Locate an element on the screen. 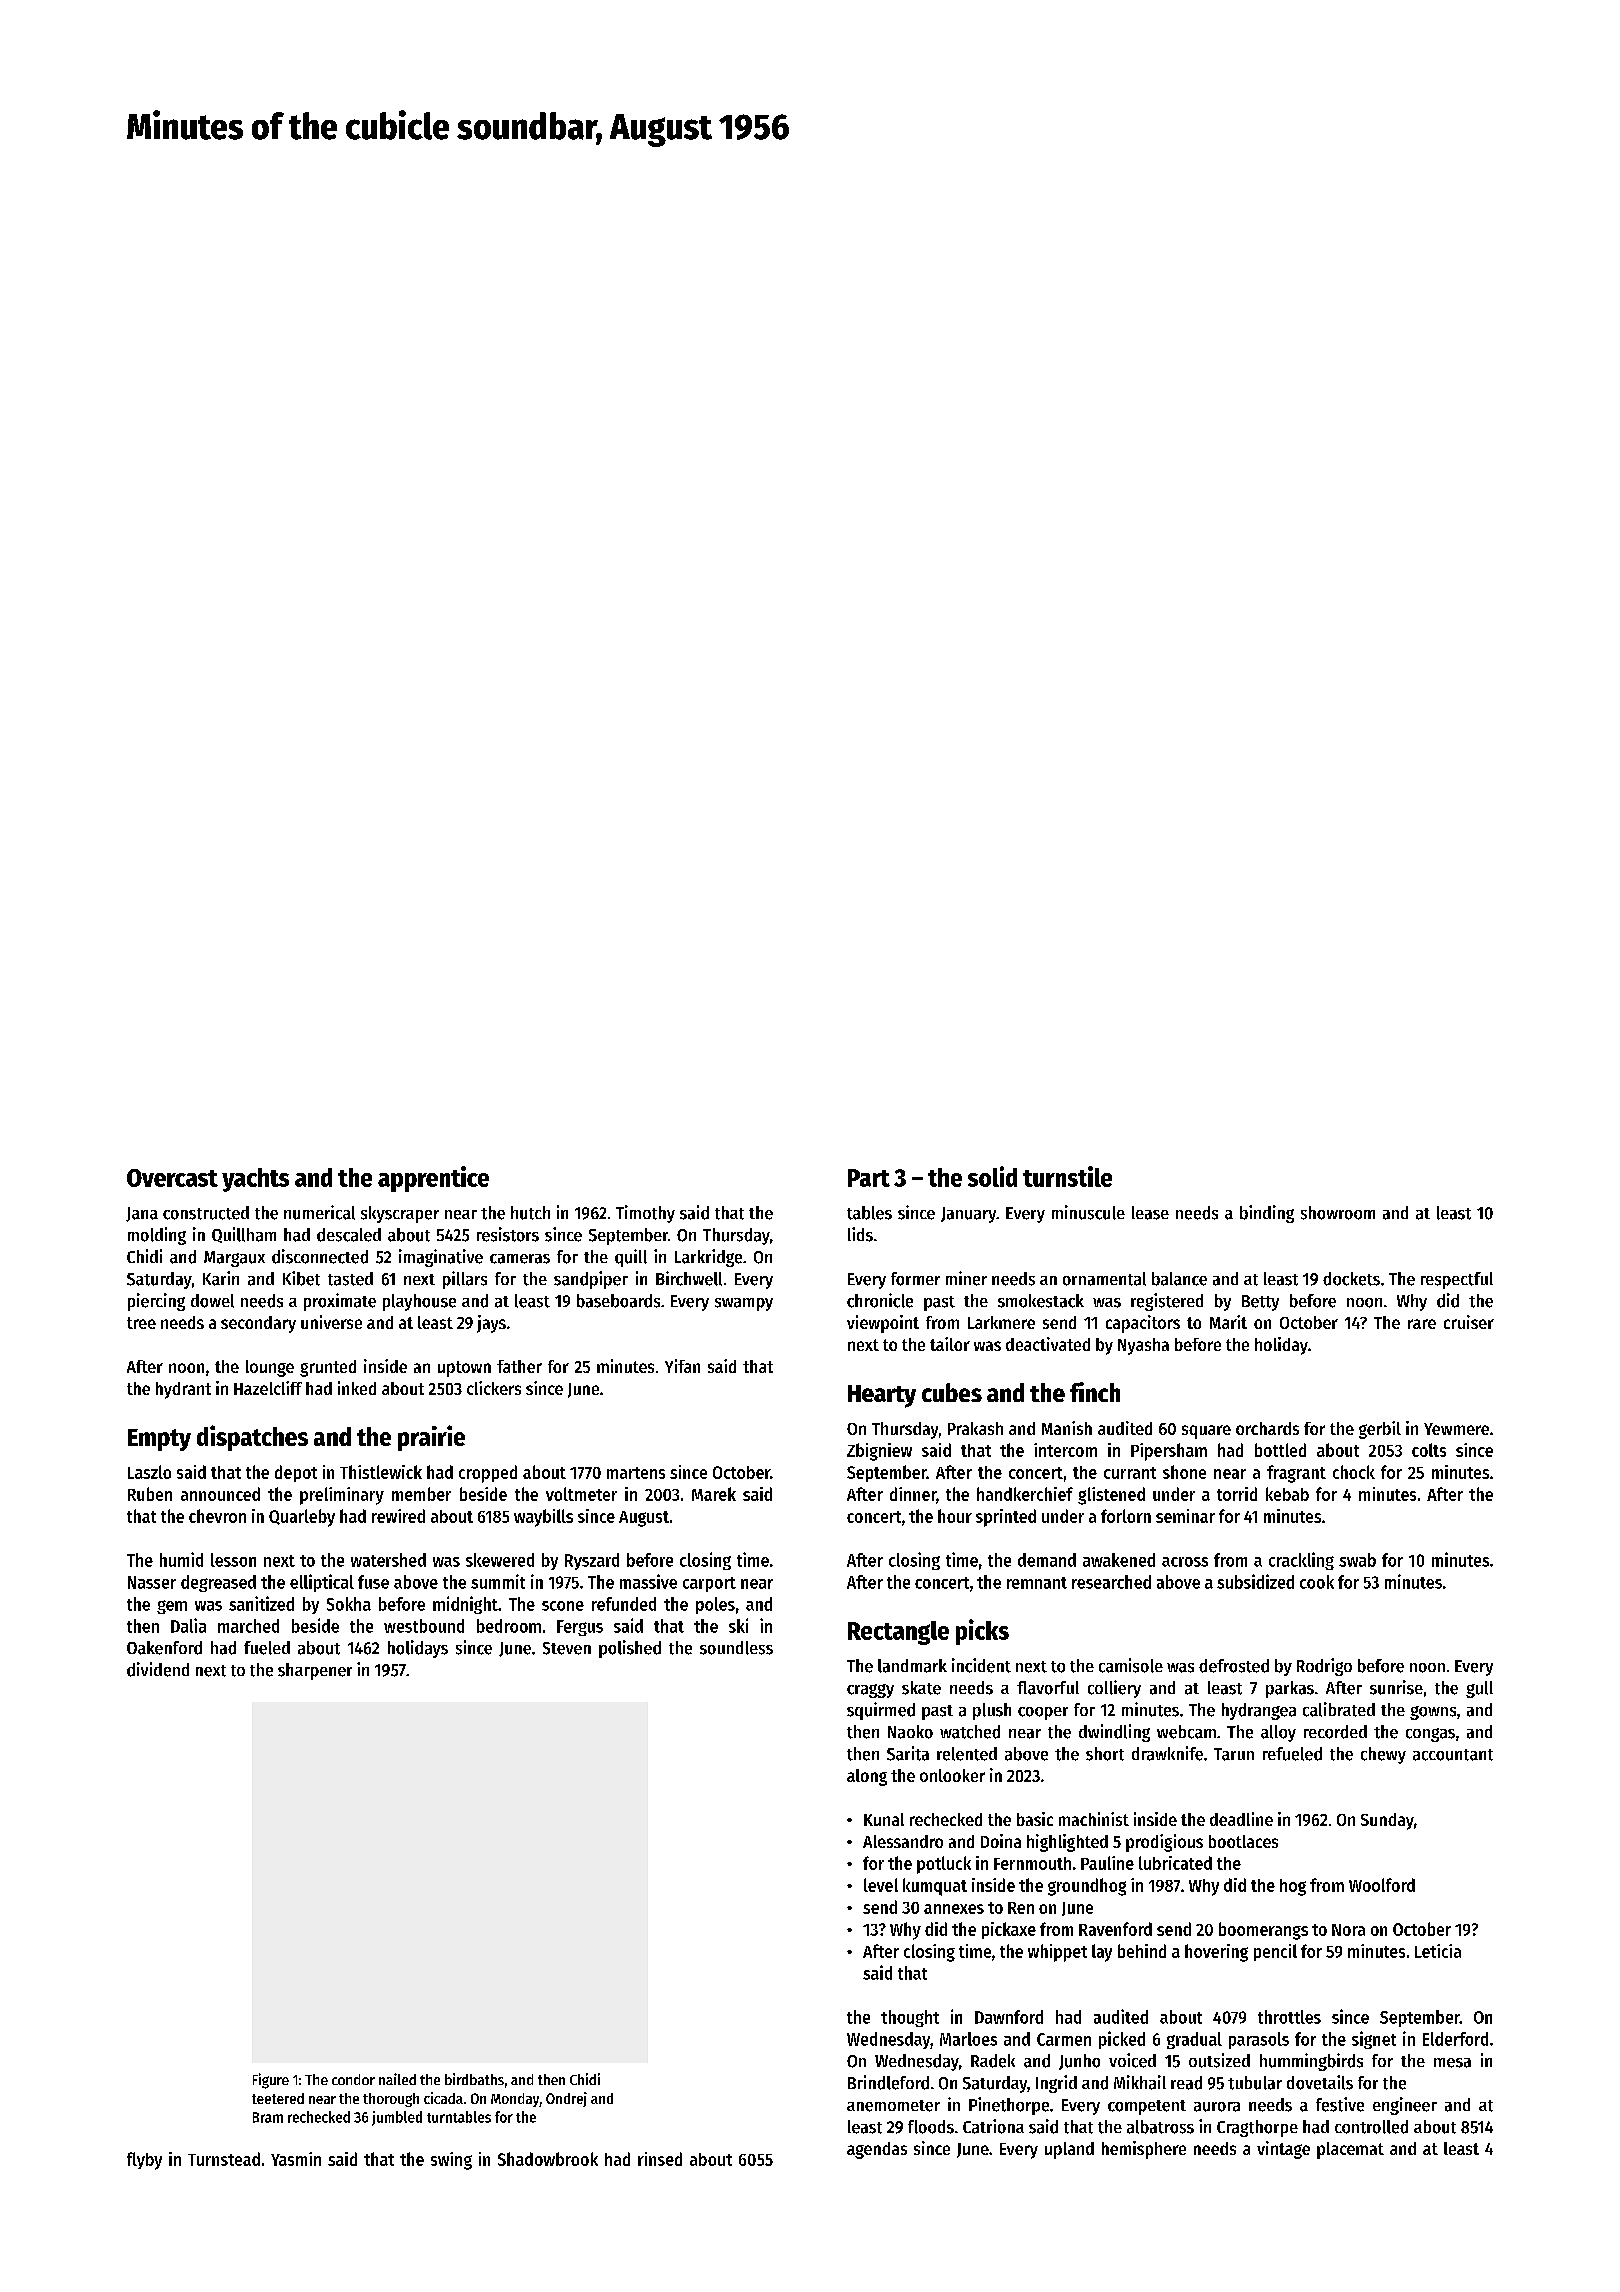 The image size is (1620, 2292). Shadowbrook is located at coordinates (548, 2159).
